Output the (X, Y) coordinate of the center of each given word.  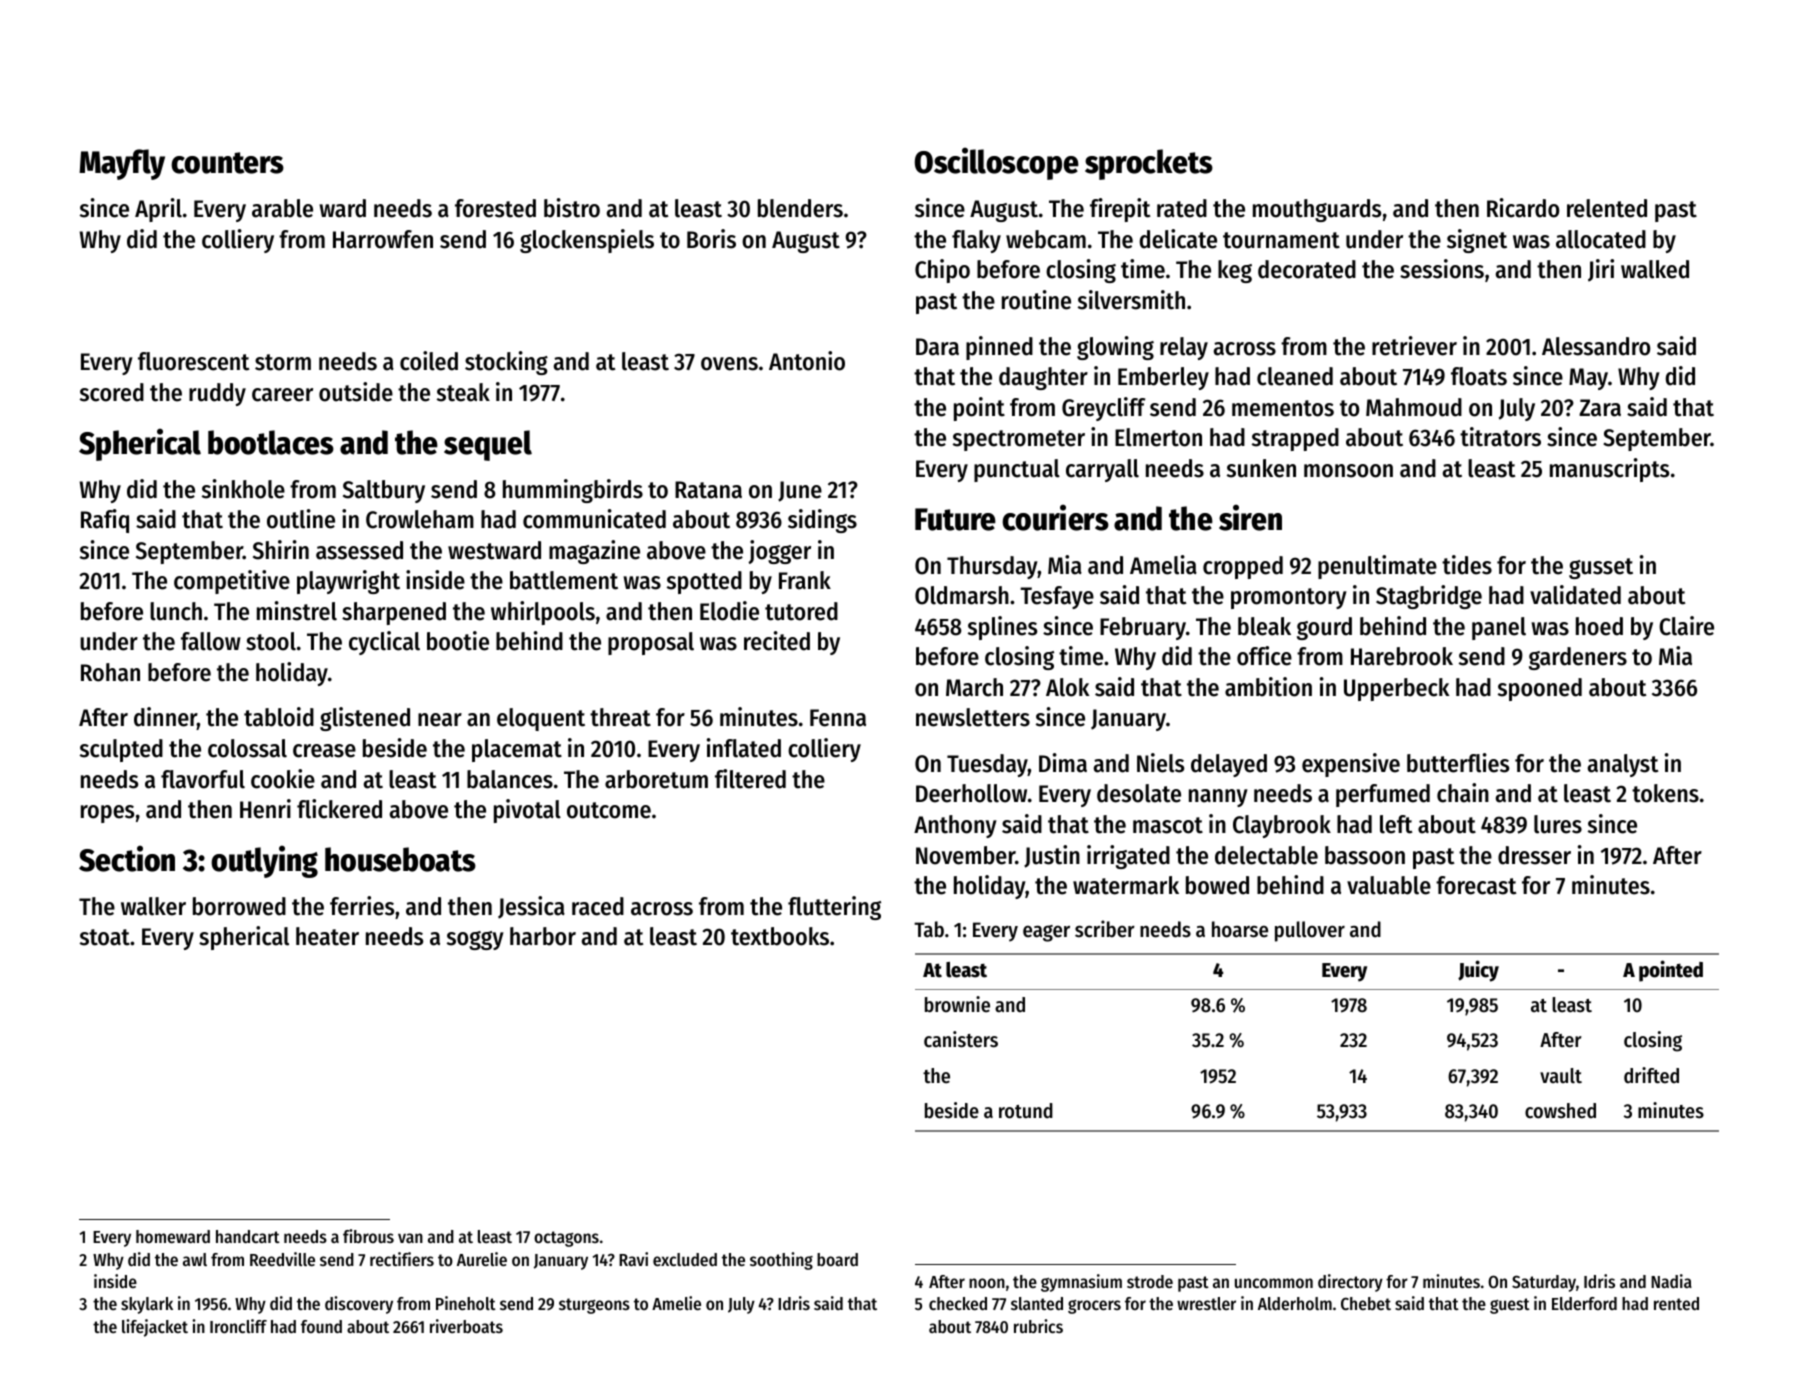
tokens (1665, 793)
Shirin (281, 550)
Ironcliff (238, 1326)
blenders (800, 208)
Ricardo (1523, 208)
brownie (957, 1004)
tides (1467, 565)
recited (777, 641)
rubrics (1038, 1326)
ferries (362, 906)
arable (282, 208)
